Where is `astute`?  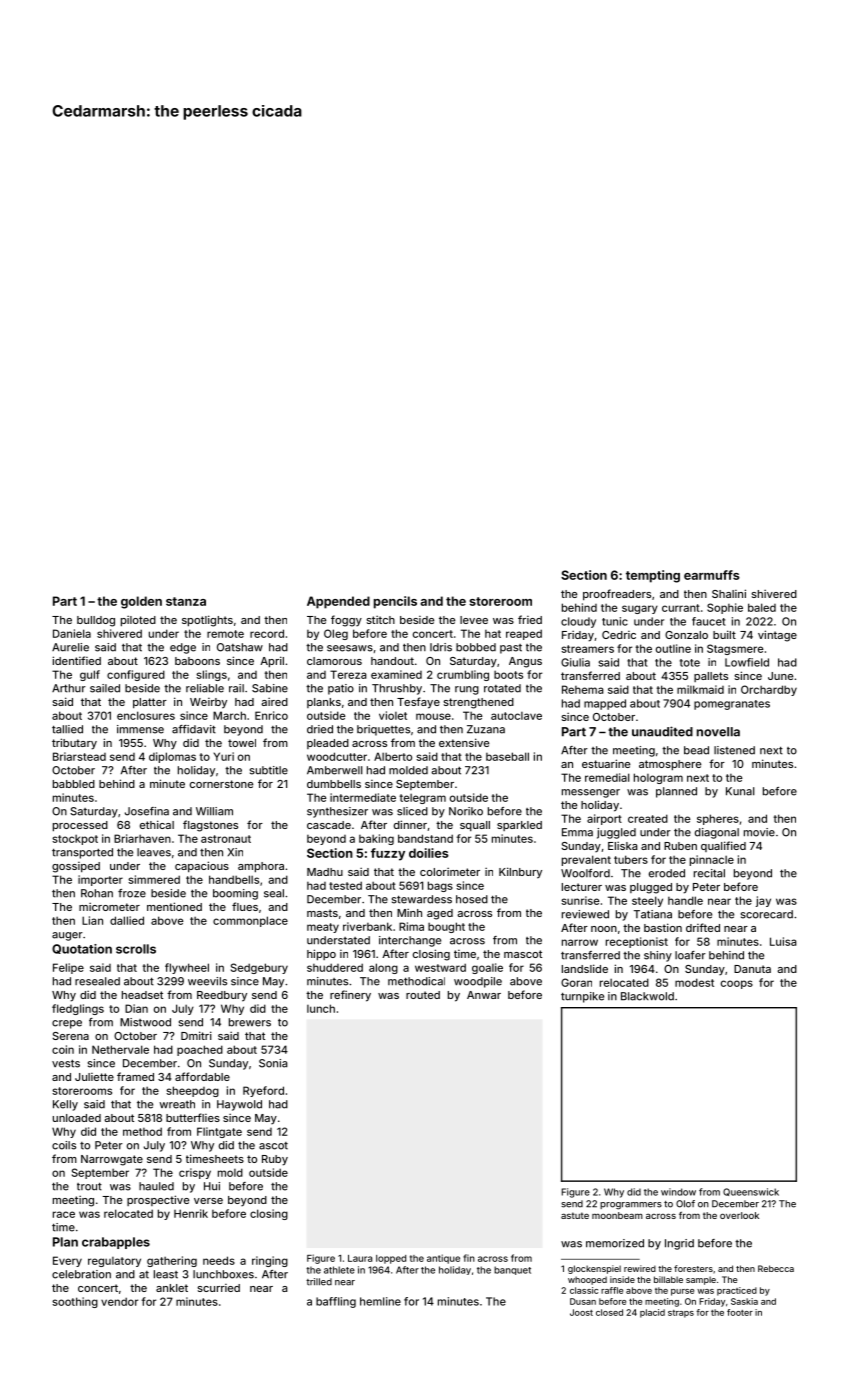
astute is located at coordinates (575, 1215).
